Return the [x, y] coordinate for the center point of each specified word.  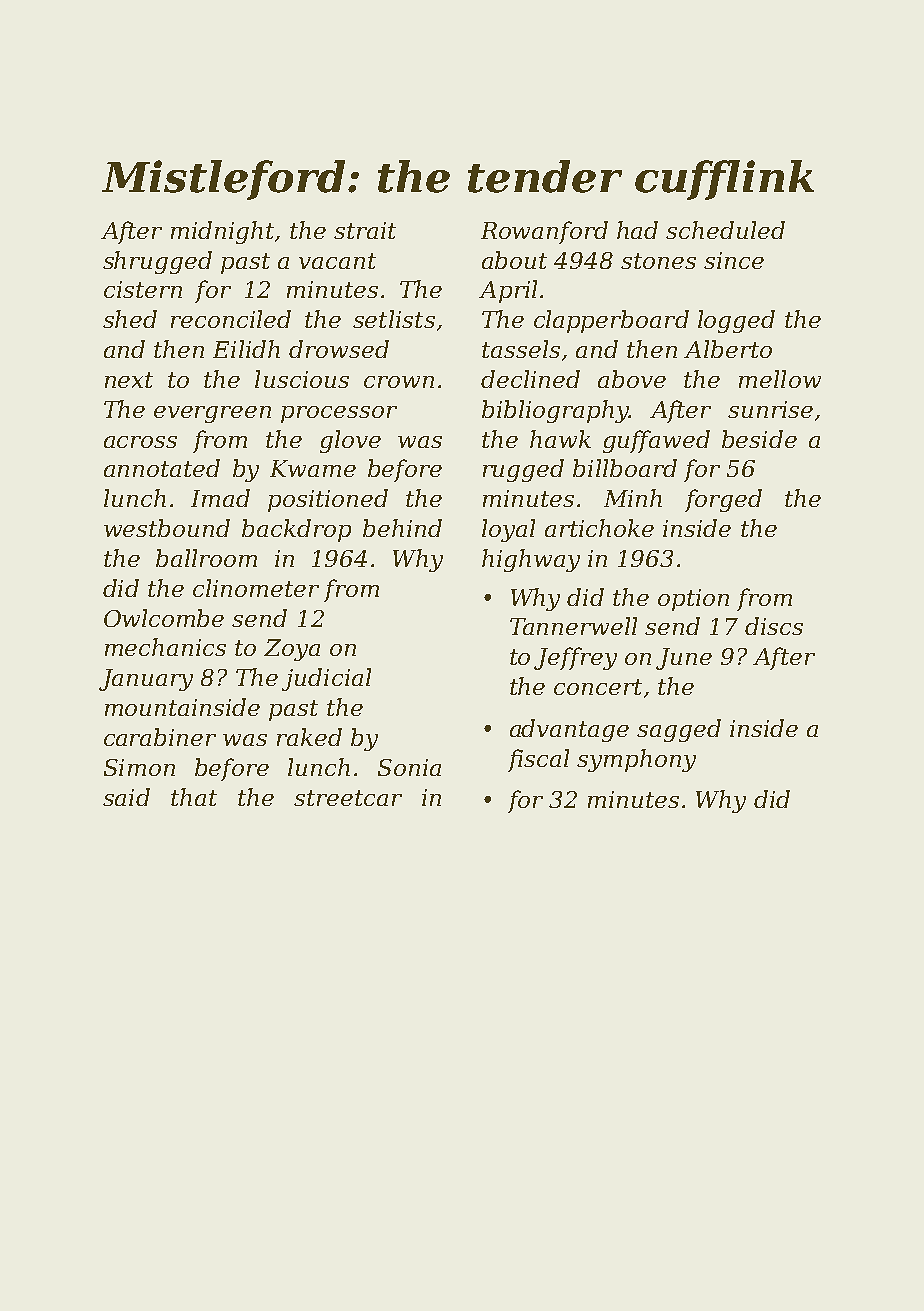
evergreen [212, 414]
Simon [139, 767]
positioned [328, 500]
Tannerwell [573, 626]
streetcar [348, 798]
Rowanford [544, 232]
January [146, 680]
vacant [337, 261]
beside [759, 439]
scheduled [725, 230]
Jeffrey [575, 658]
